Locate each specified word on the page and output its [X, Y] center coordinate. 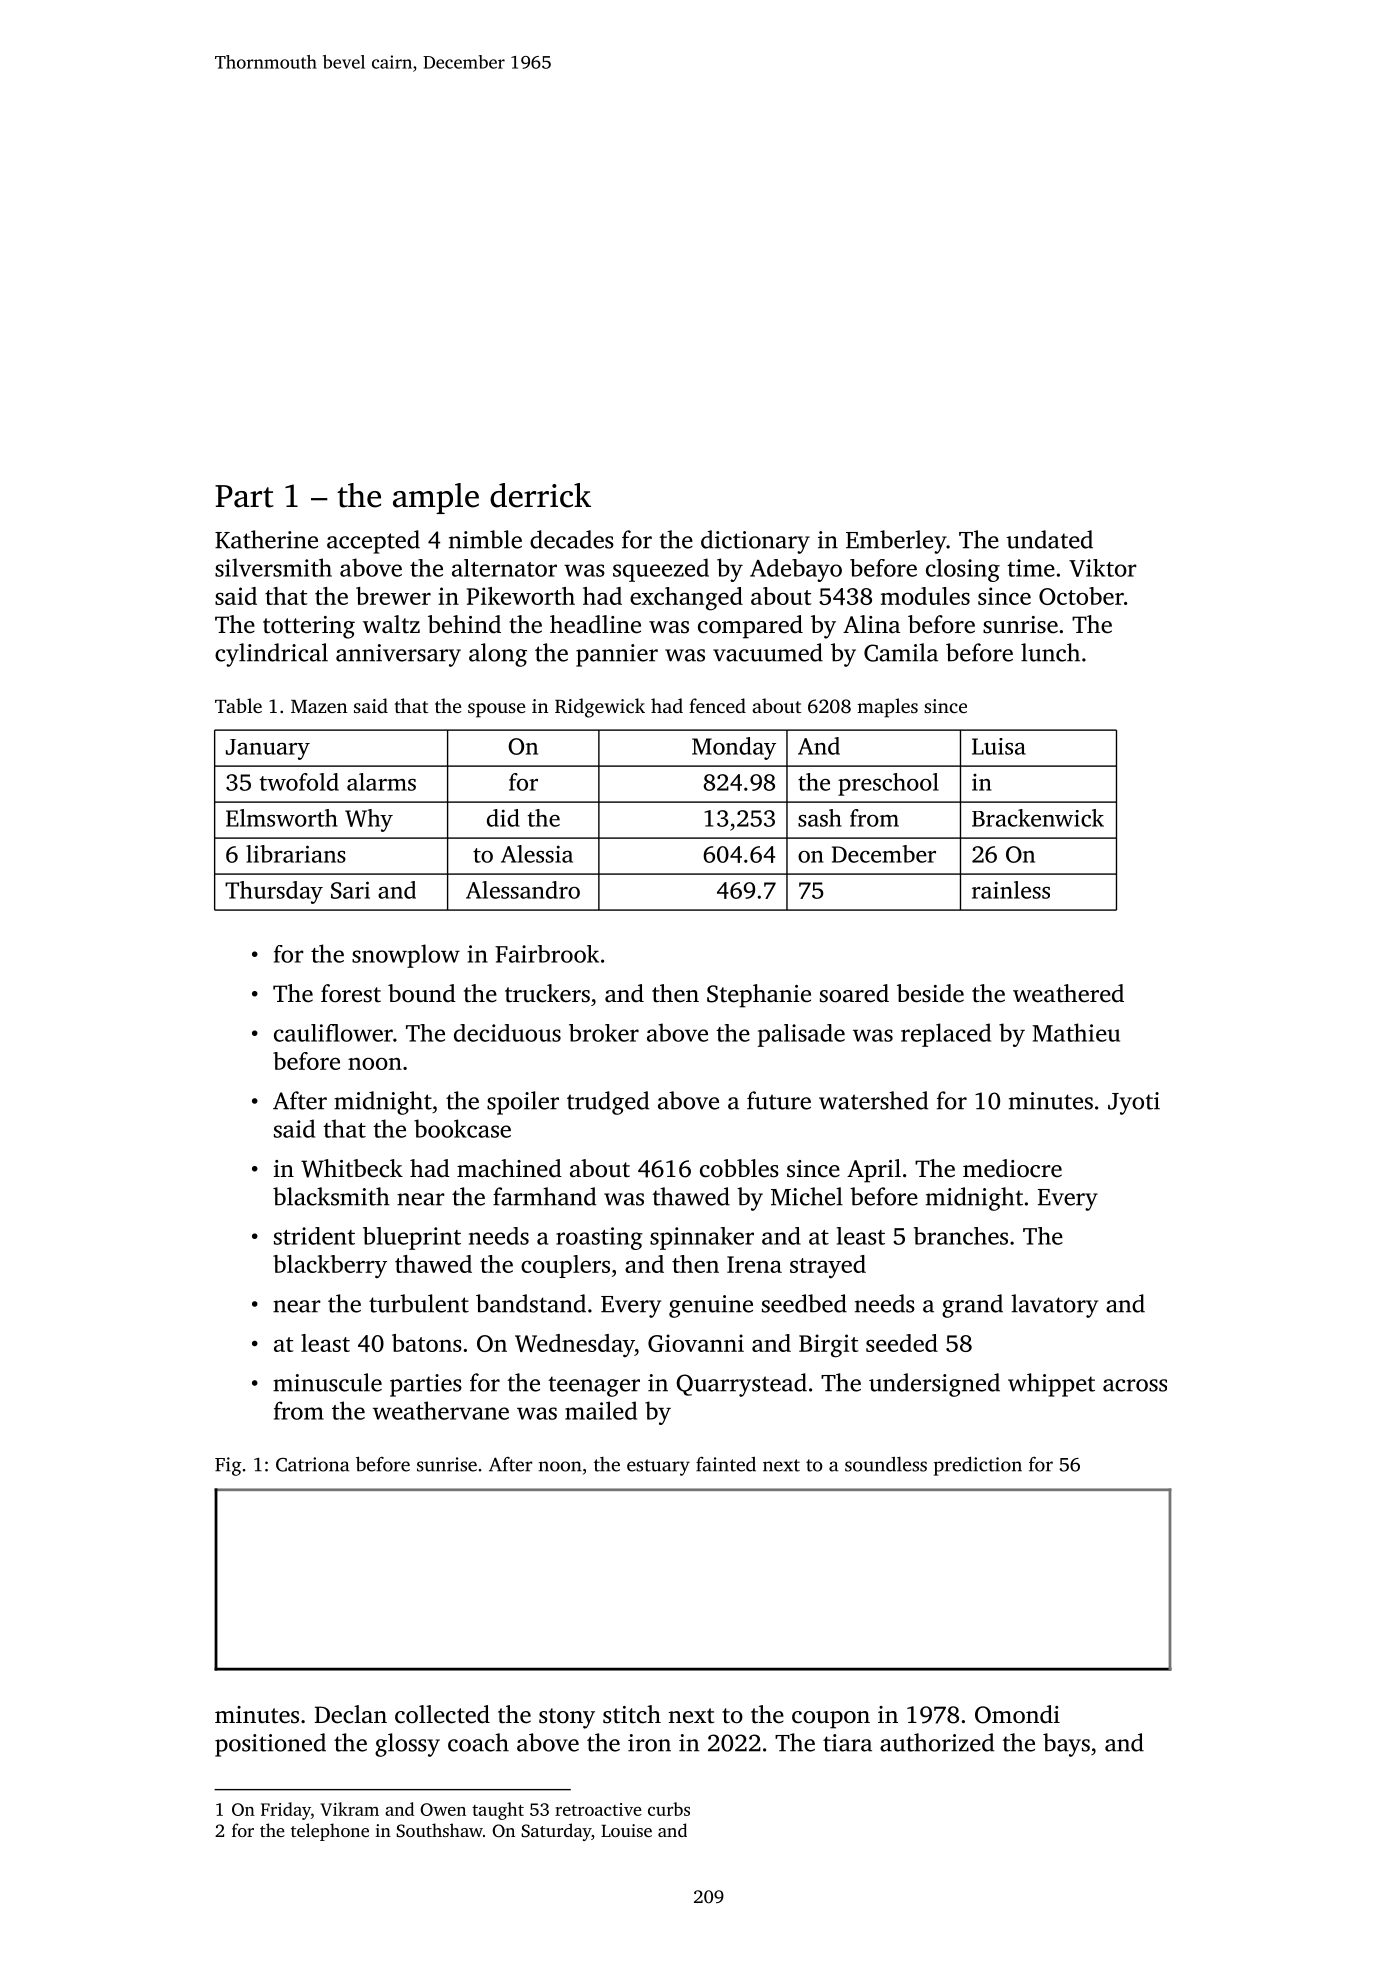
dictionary [755, 542]
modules [925, 596]
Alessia [537, 854]
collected [442, 1714]
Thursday [274, 892]
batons [427, 1343]
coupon [831, 1720]
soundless [886, 1464]
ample [436, 498]
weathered [1068, 993]
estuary [658, 1467]
